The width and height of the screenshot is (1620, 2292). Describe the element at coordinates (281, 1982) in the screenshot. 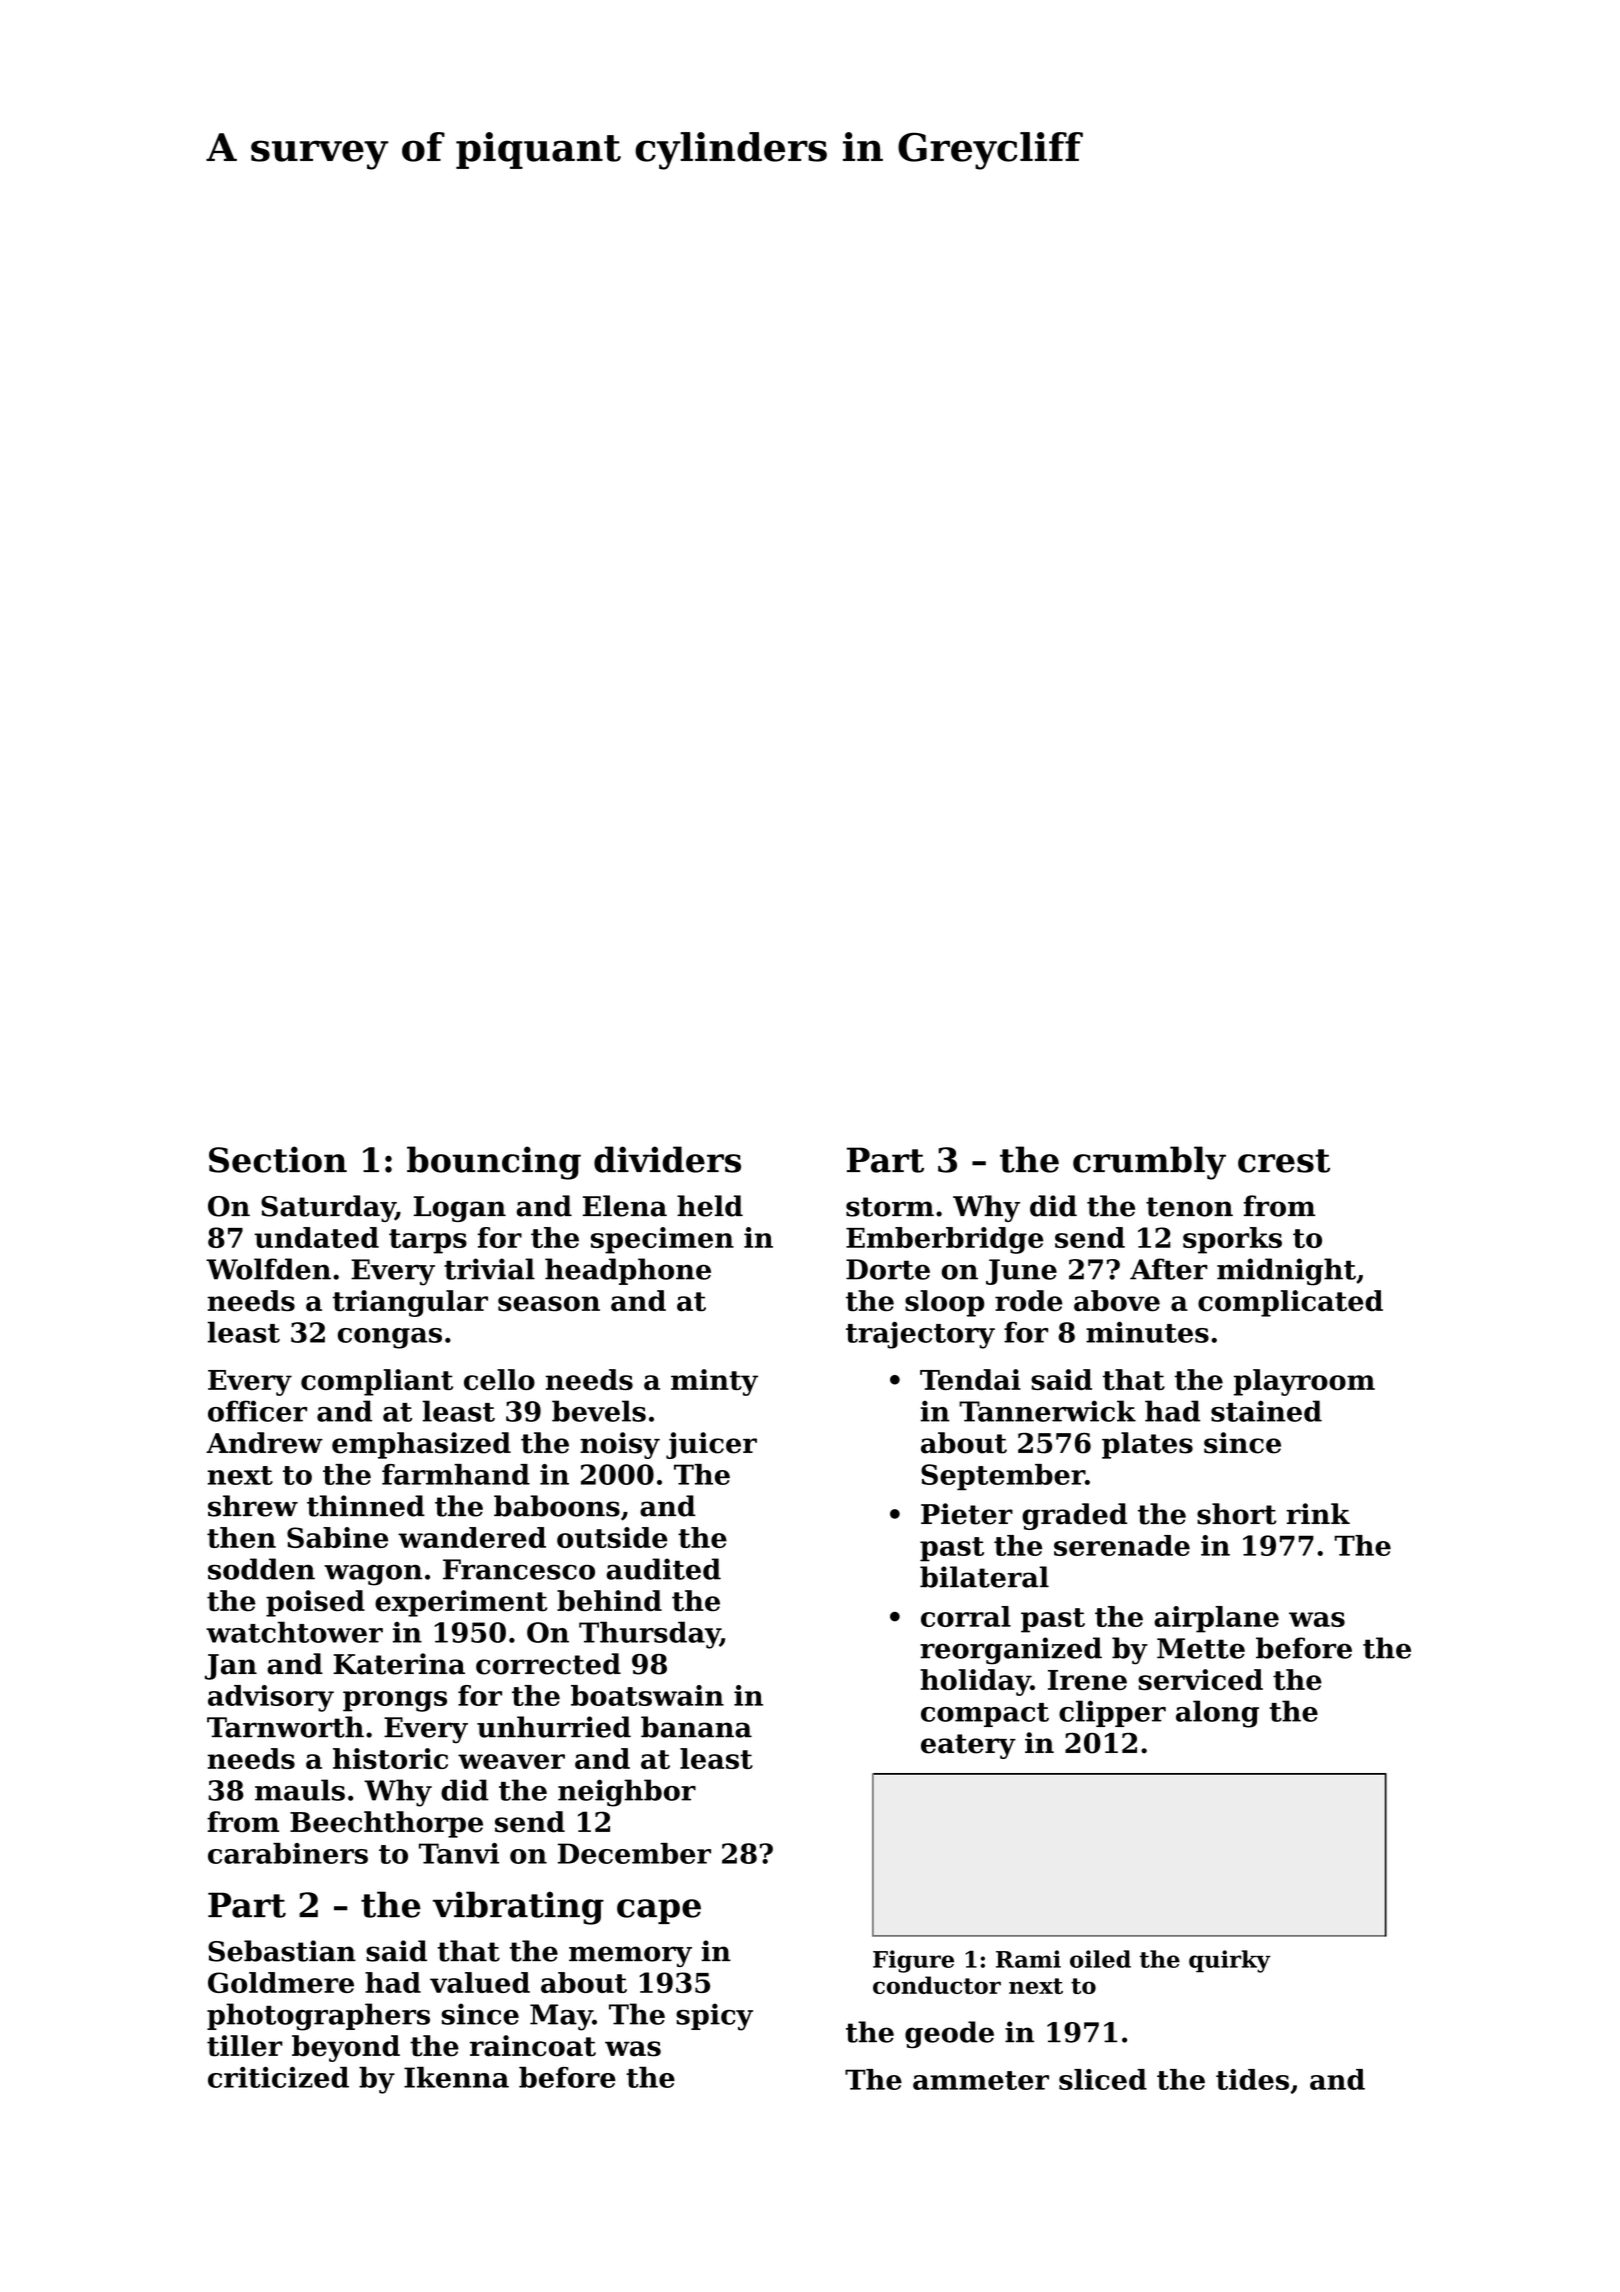

I see `Goldmere` at that location.
